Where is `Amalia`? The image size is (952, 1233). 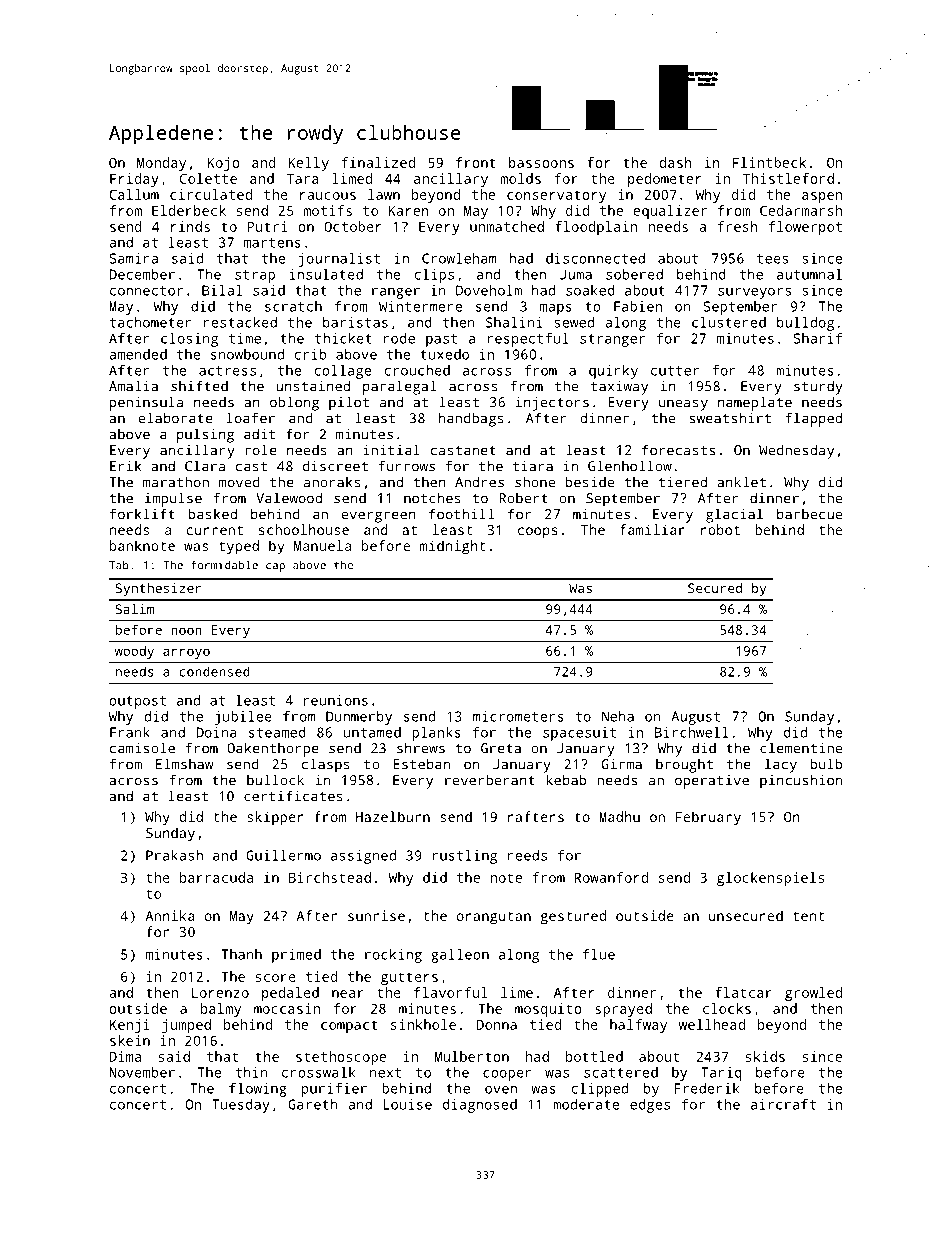 Amalia is located at coordinates (133, 386).
